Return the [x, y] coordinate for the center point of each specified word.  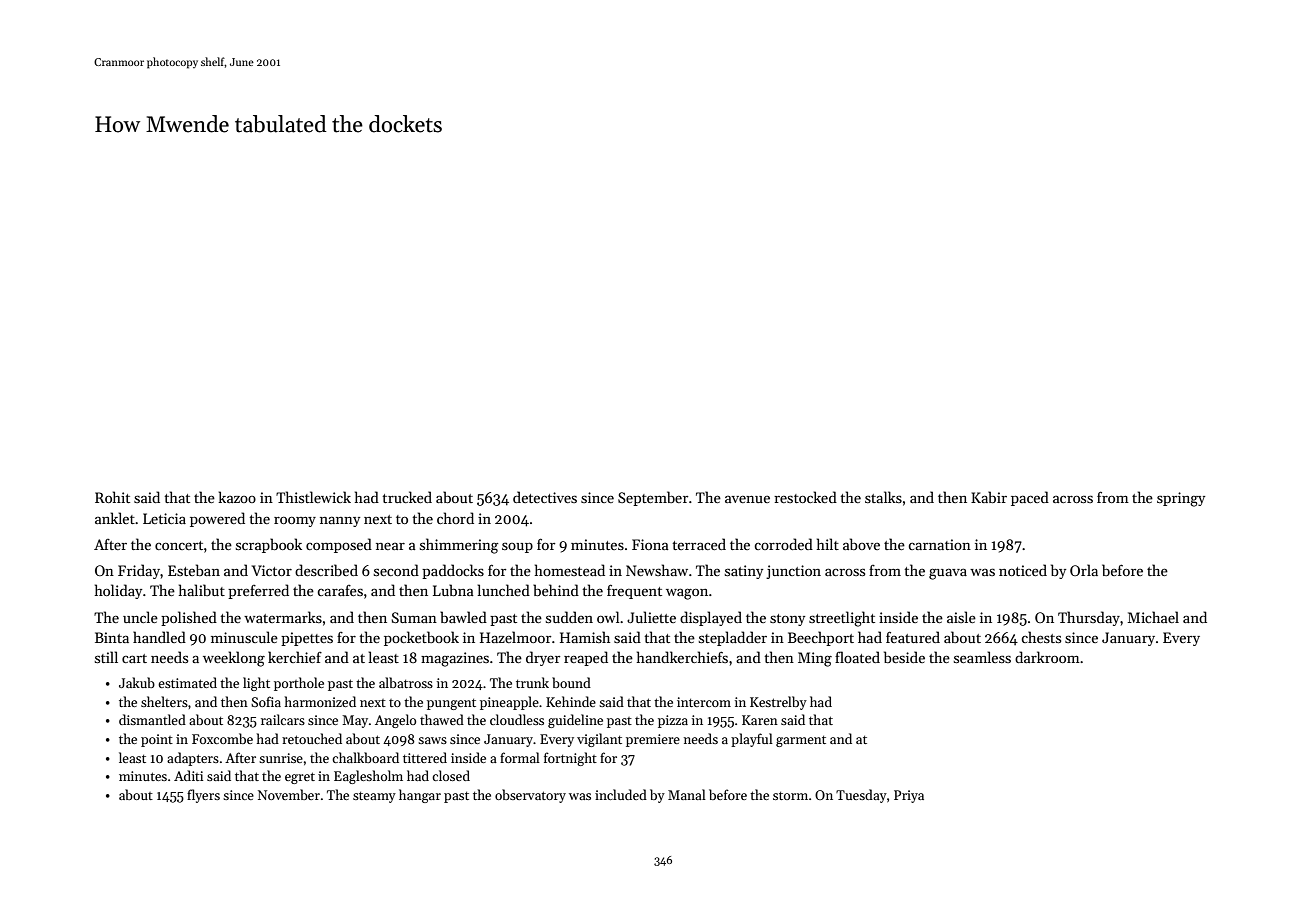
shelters [164, 701]
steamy [374, 797]
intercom [704, 702]
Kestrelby [778, 703]
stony [787, 620]
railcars [283, 719]
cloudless [517, 719]
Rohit [112, 497]
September [653, 498]
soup [517, 547]
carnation [939, 544]
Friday [139, 571]
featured [913, 637]
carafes [340, 590]
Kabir [989, 497]
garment [801, 741]
